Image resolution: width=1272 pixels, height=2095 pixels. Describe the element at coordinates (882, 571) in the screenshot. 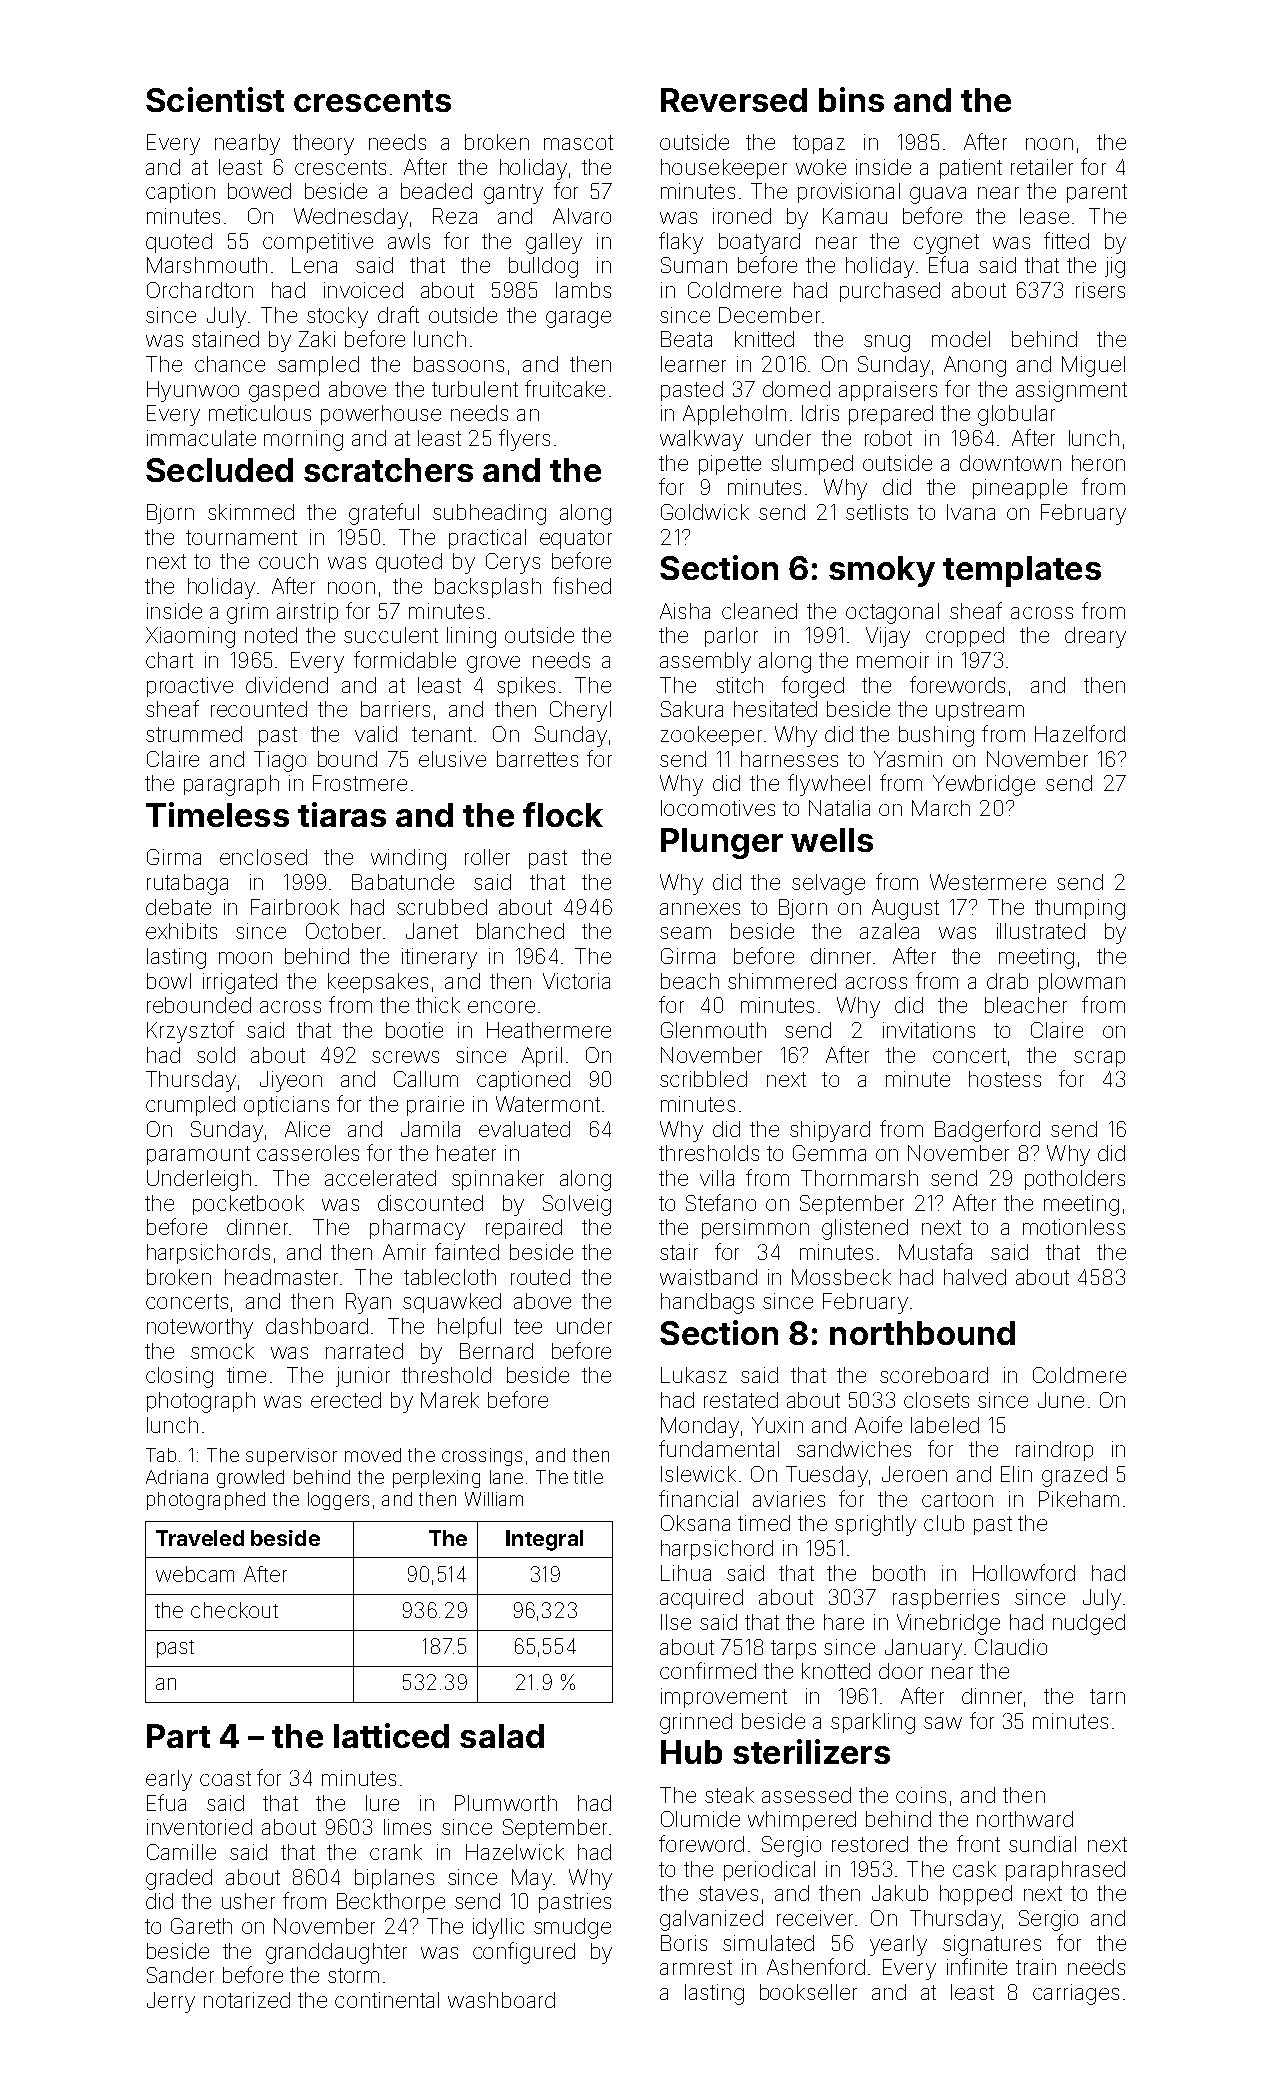

I see `smoky` at that location.
